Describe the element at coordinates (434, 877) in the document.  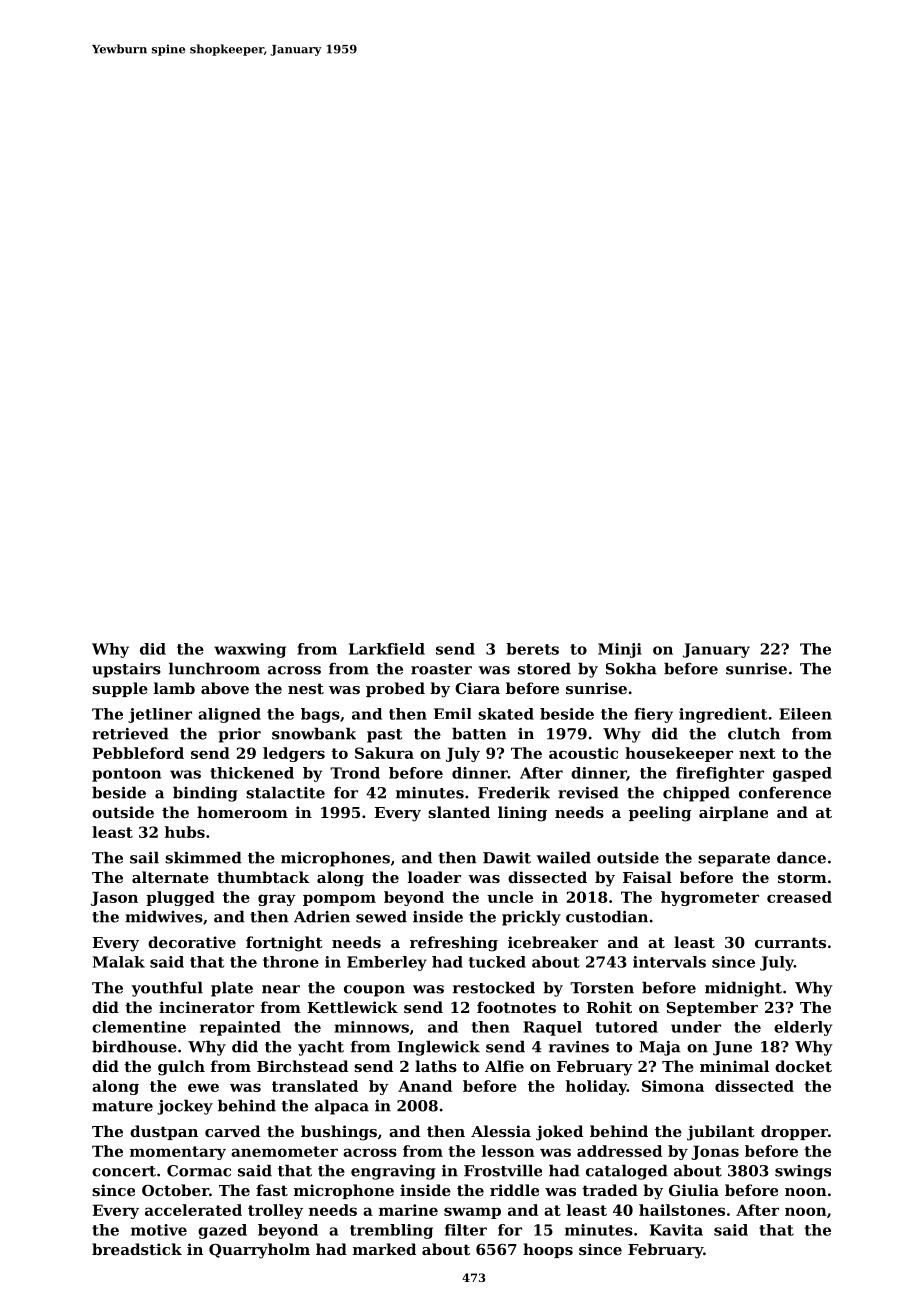
I see `loader` at that location.
